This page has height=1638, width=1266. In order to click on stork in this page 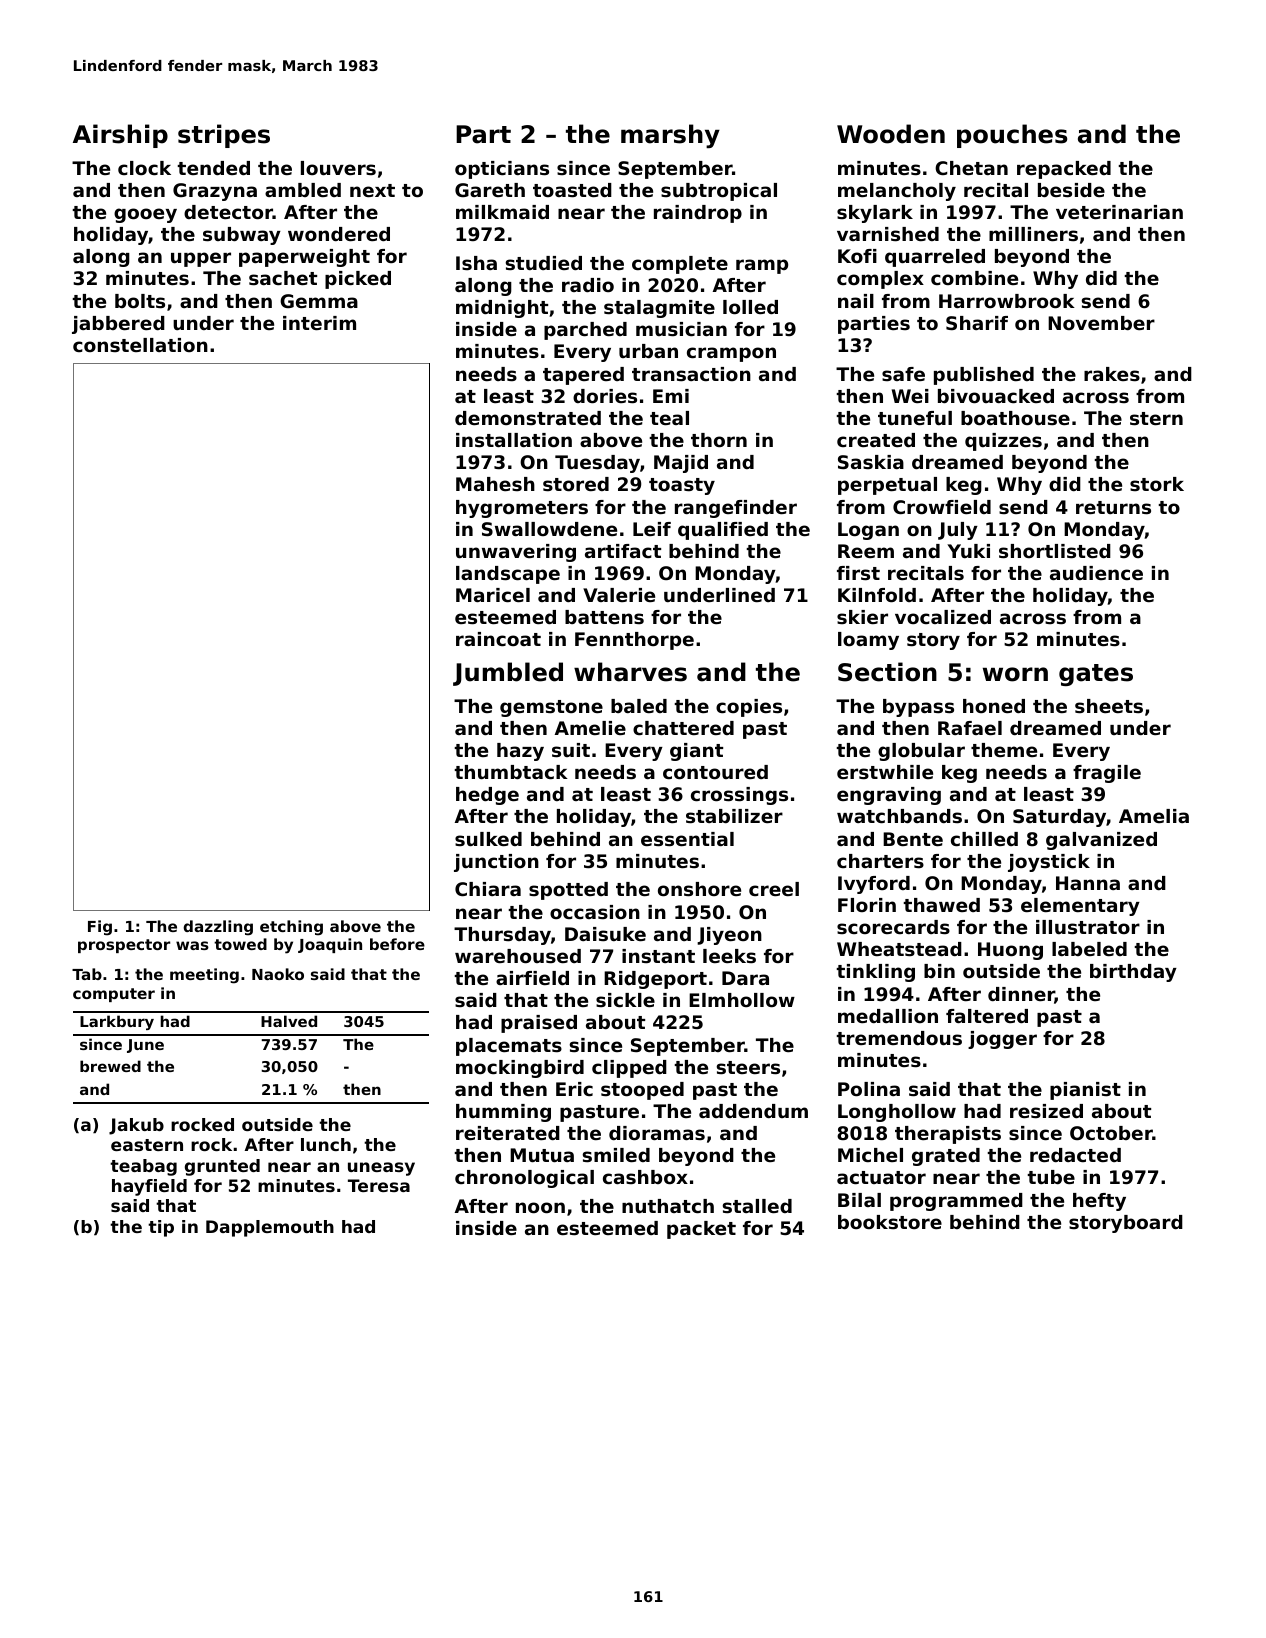, I will do `click(1157, 484)`.
